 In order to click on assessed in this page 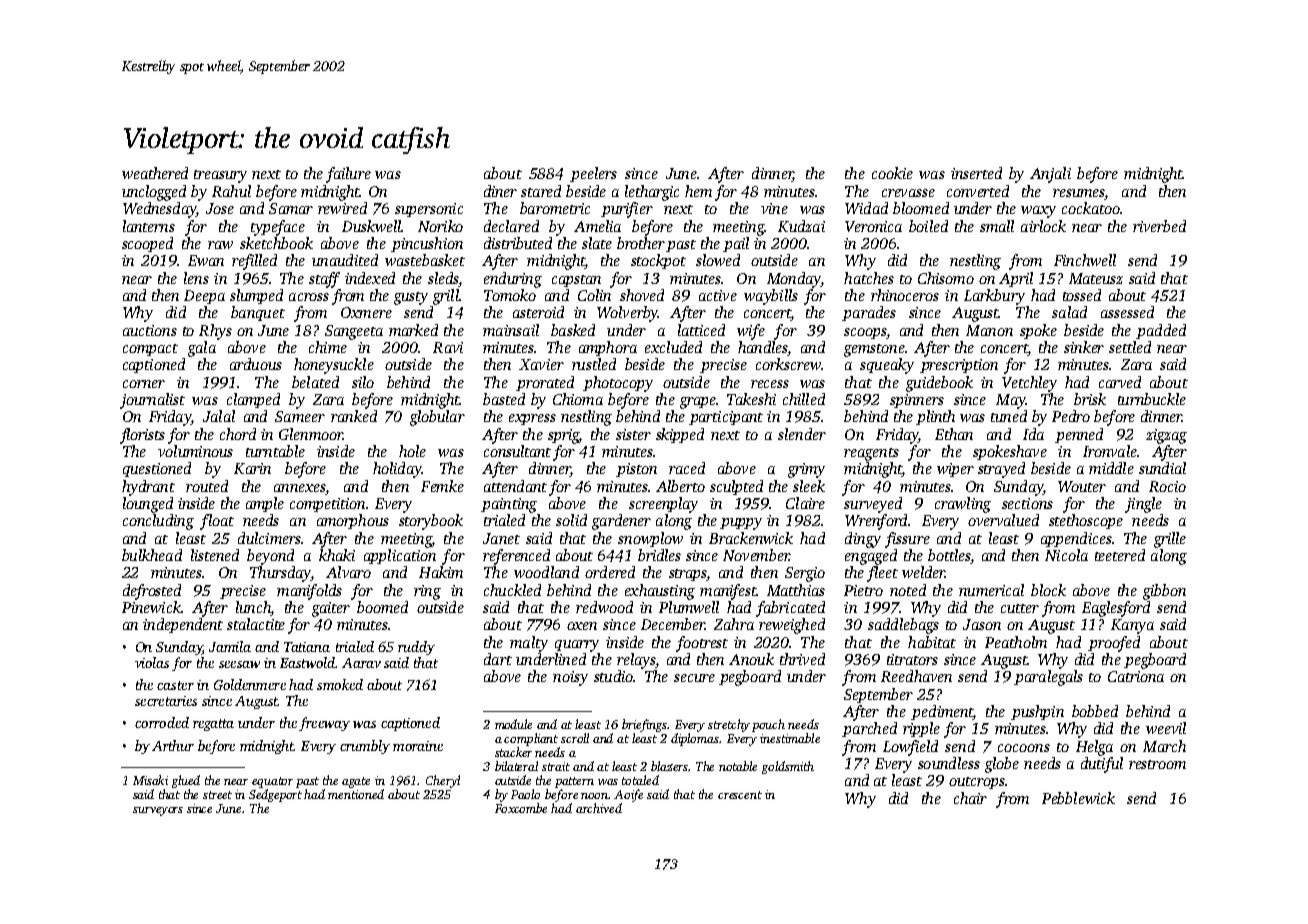, I will do `click(1127, 312)`.
